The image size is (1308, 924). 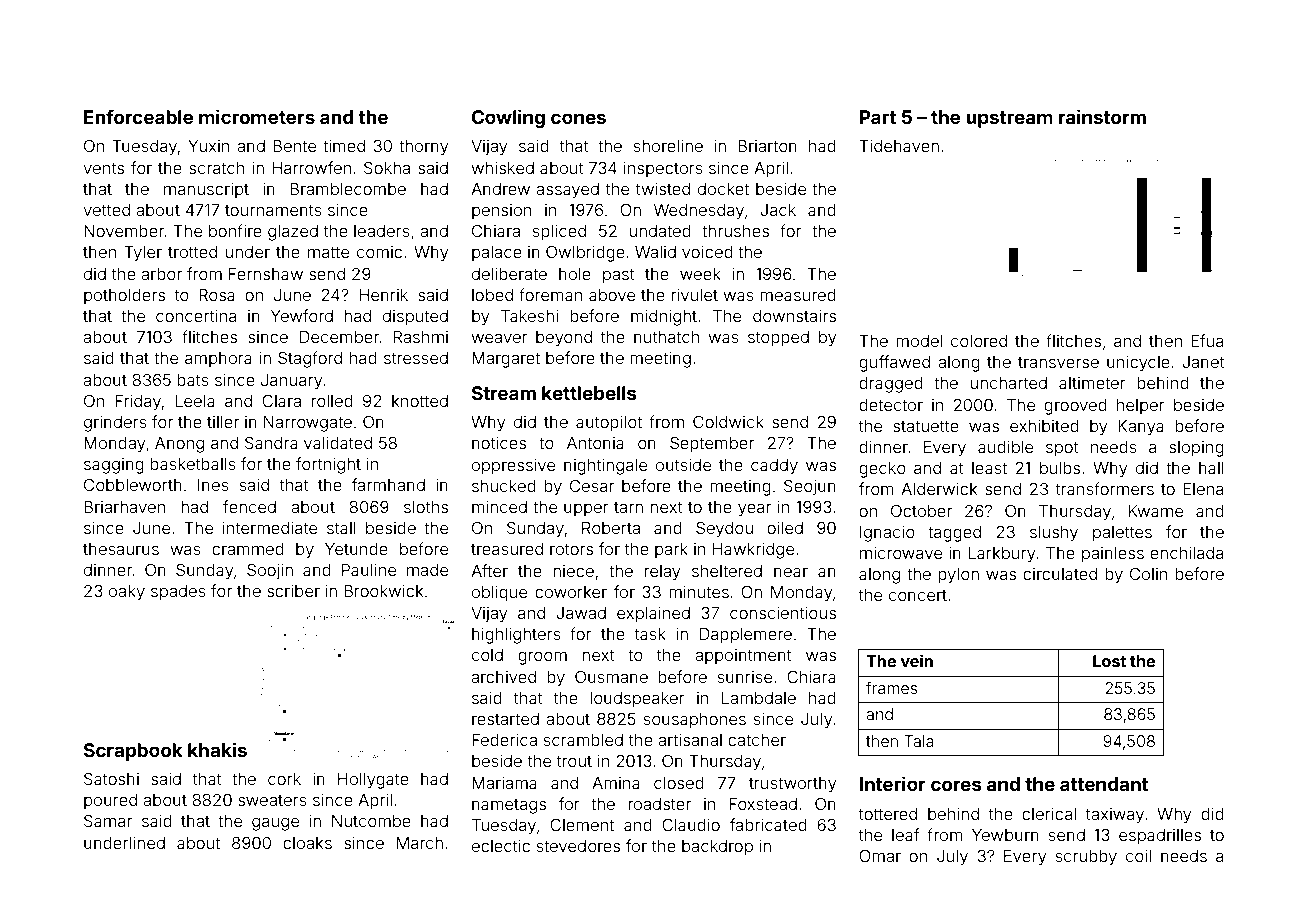 What do you see at coordinates (139, 116) in the screenshot?
I see `Enforceable` at bounding box center [139, 116].
